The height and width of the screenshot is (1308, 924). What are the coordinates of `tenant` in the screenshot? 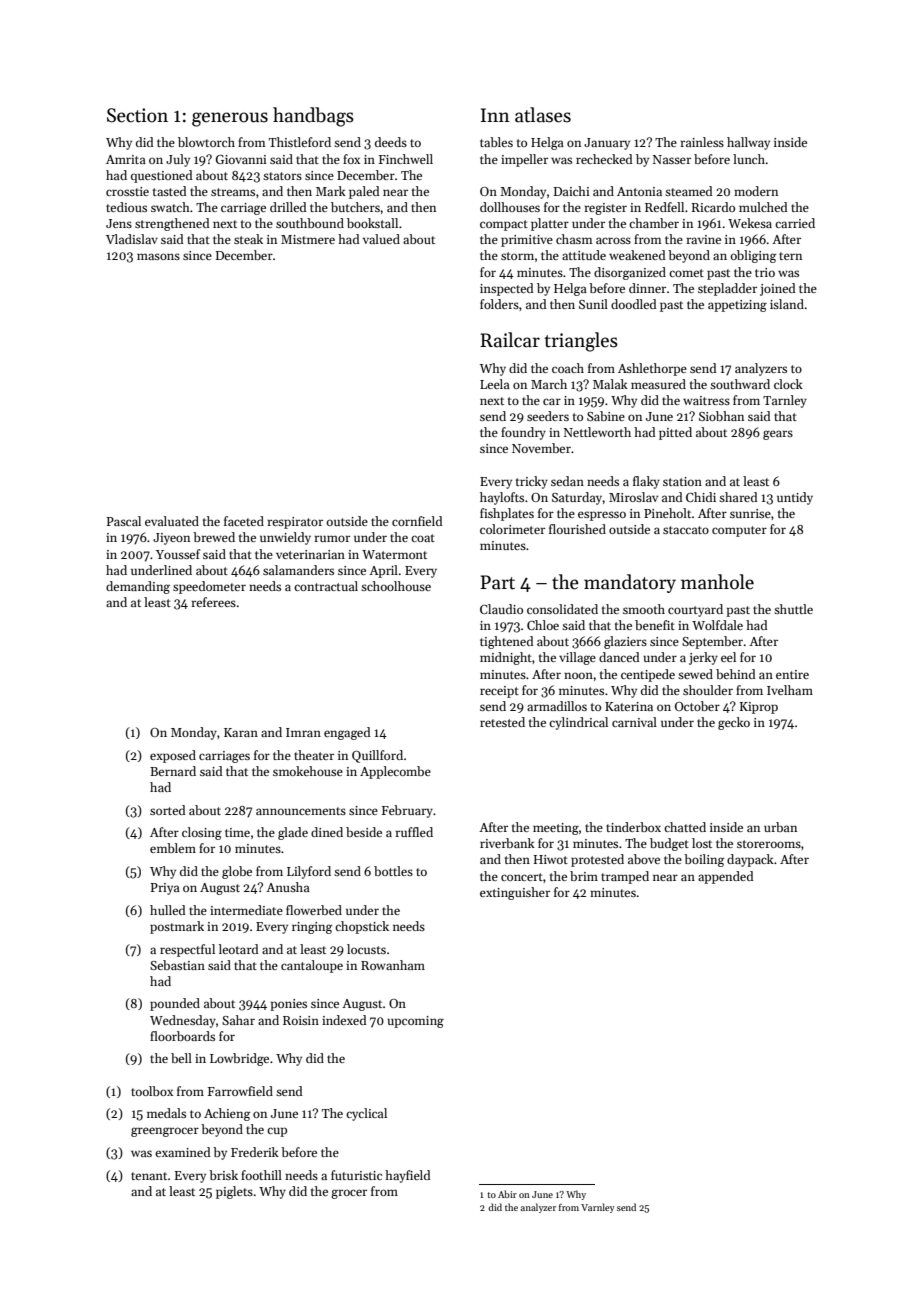 It's located at (149, 1176).
